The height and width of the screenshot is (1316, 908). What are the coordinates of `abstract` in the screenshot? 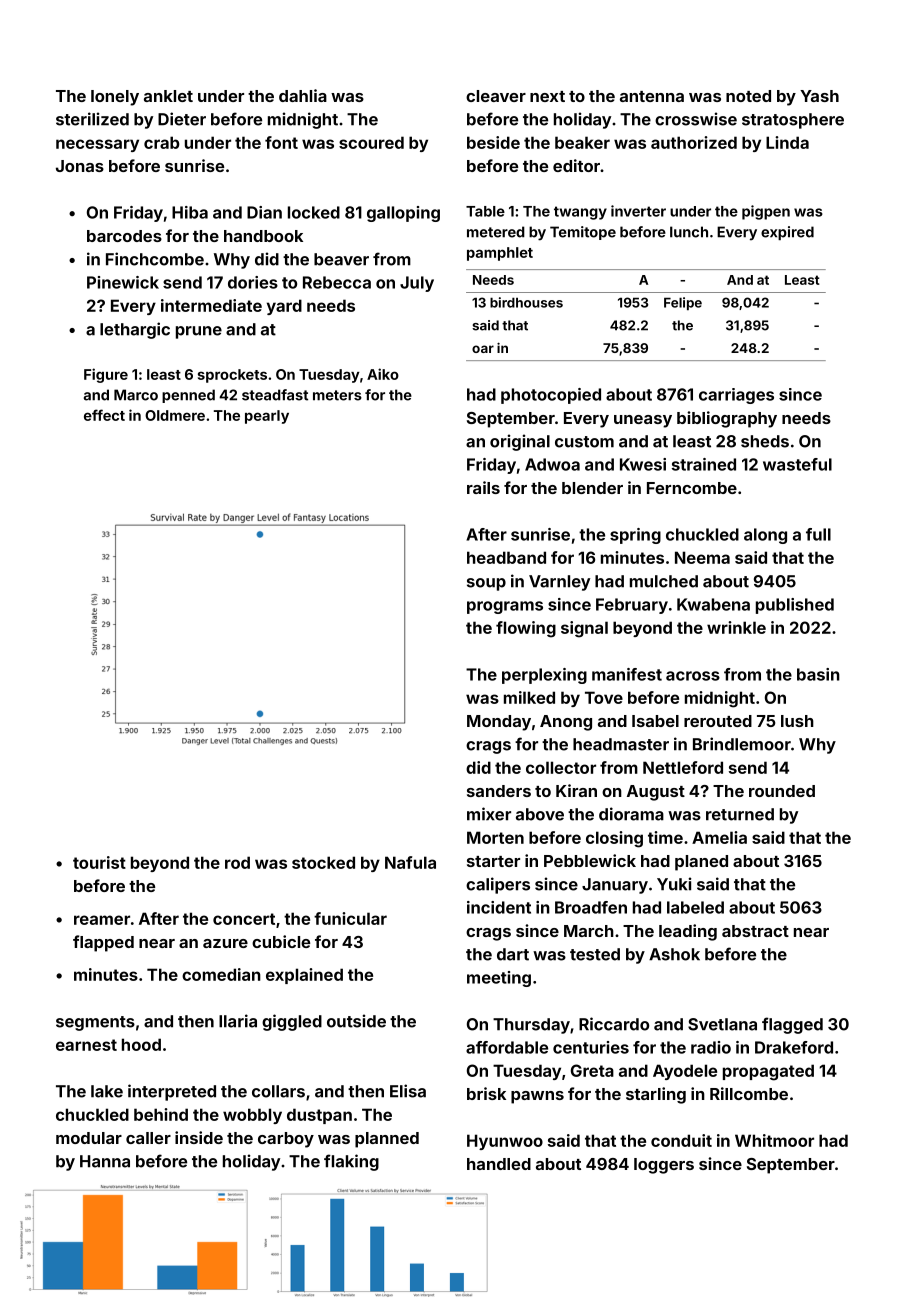 It's located at (755, 931).
